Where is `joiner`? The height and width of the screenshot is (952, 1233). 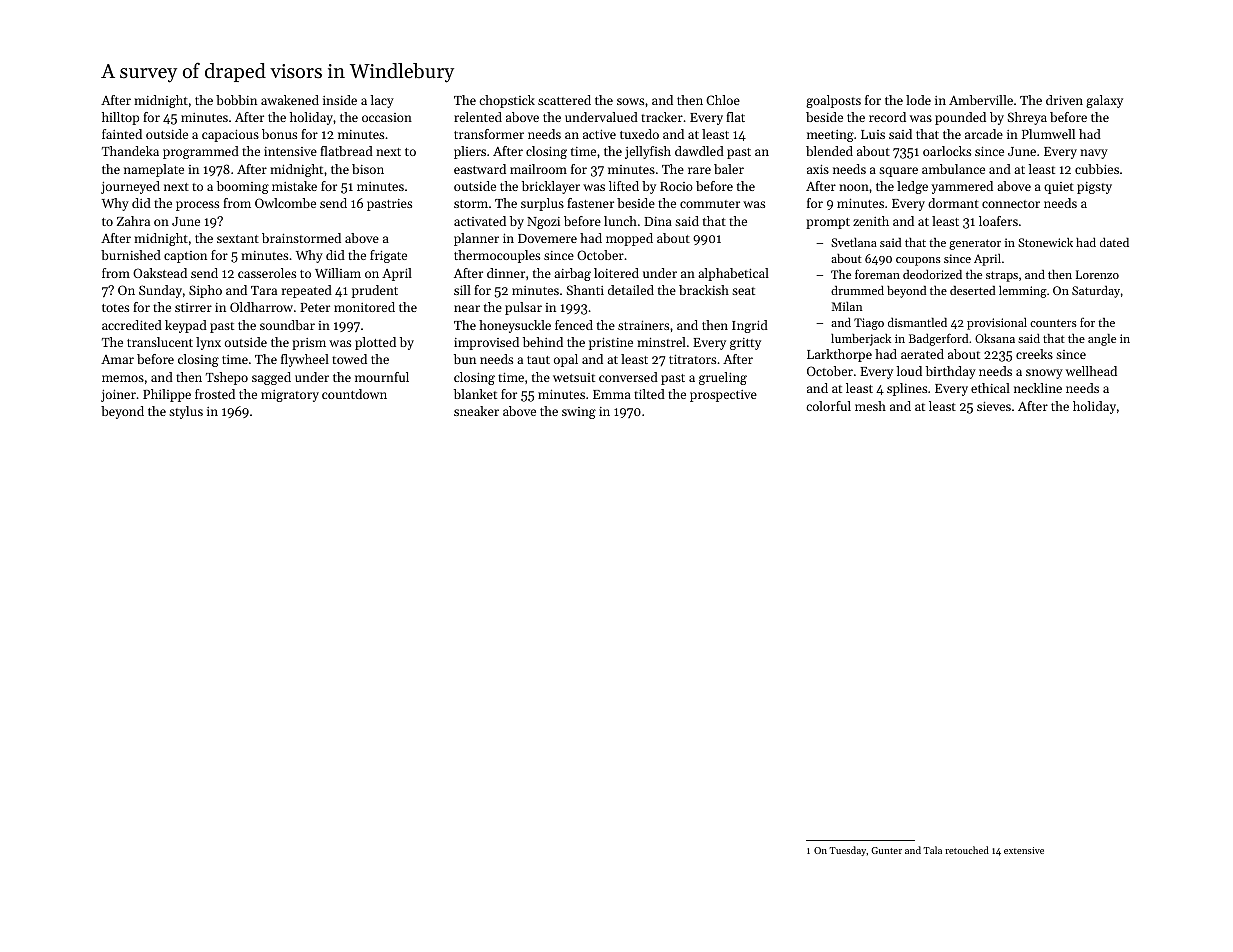 joiner is located at coordinates (118, 396).
